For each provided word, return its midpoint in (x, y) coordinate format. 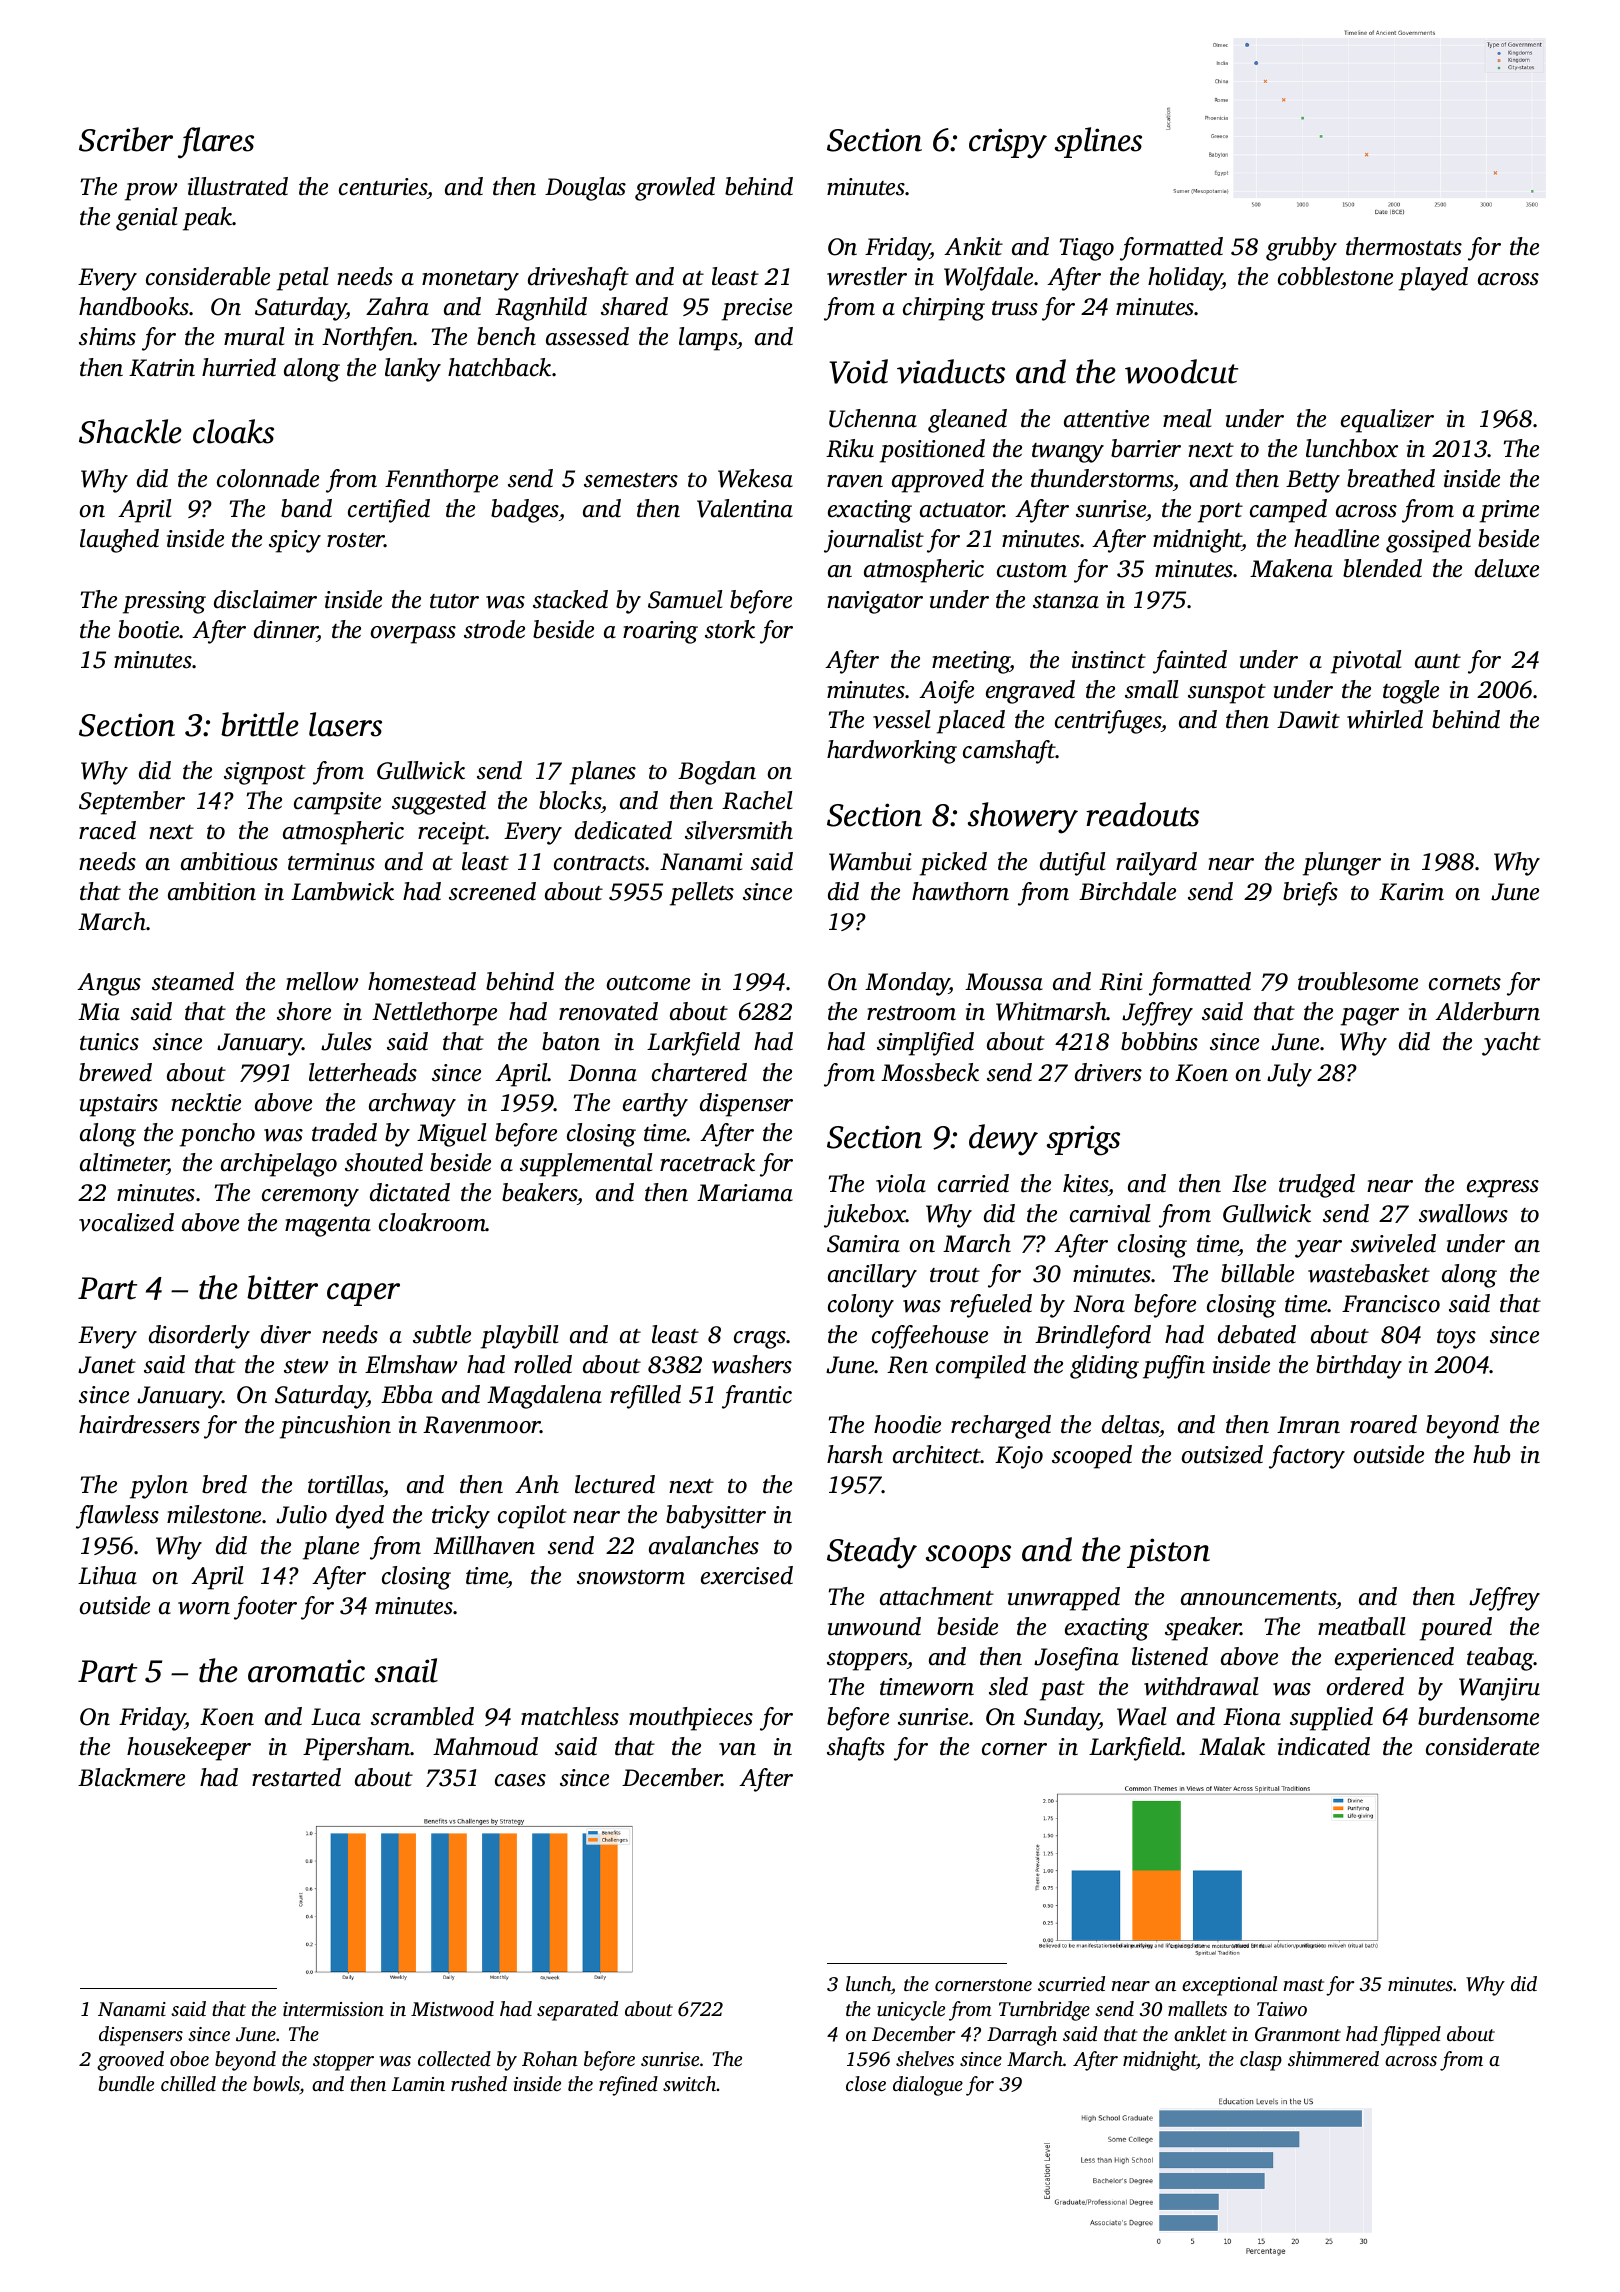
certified (389, 511)
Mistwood (452, 2008)
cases (520, 1780)
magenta (328, 1227)
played (1433, 279)
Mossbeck (930, 1072)
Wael (1141, 1716)
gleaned (967, 421)
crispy (1008, 143)
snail (406, 1670)
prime (1509, 511)
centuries (383, 187)
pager (1370, 1017)
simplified (925, 1044)
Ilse (1249, 1183)
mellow (322, 981)
